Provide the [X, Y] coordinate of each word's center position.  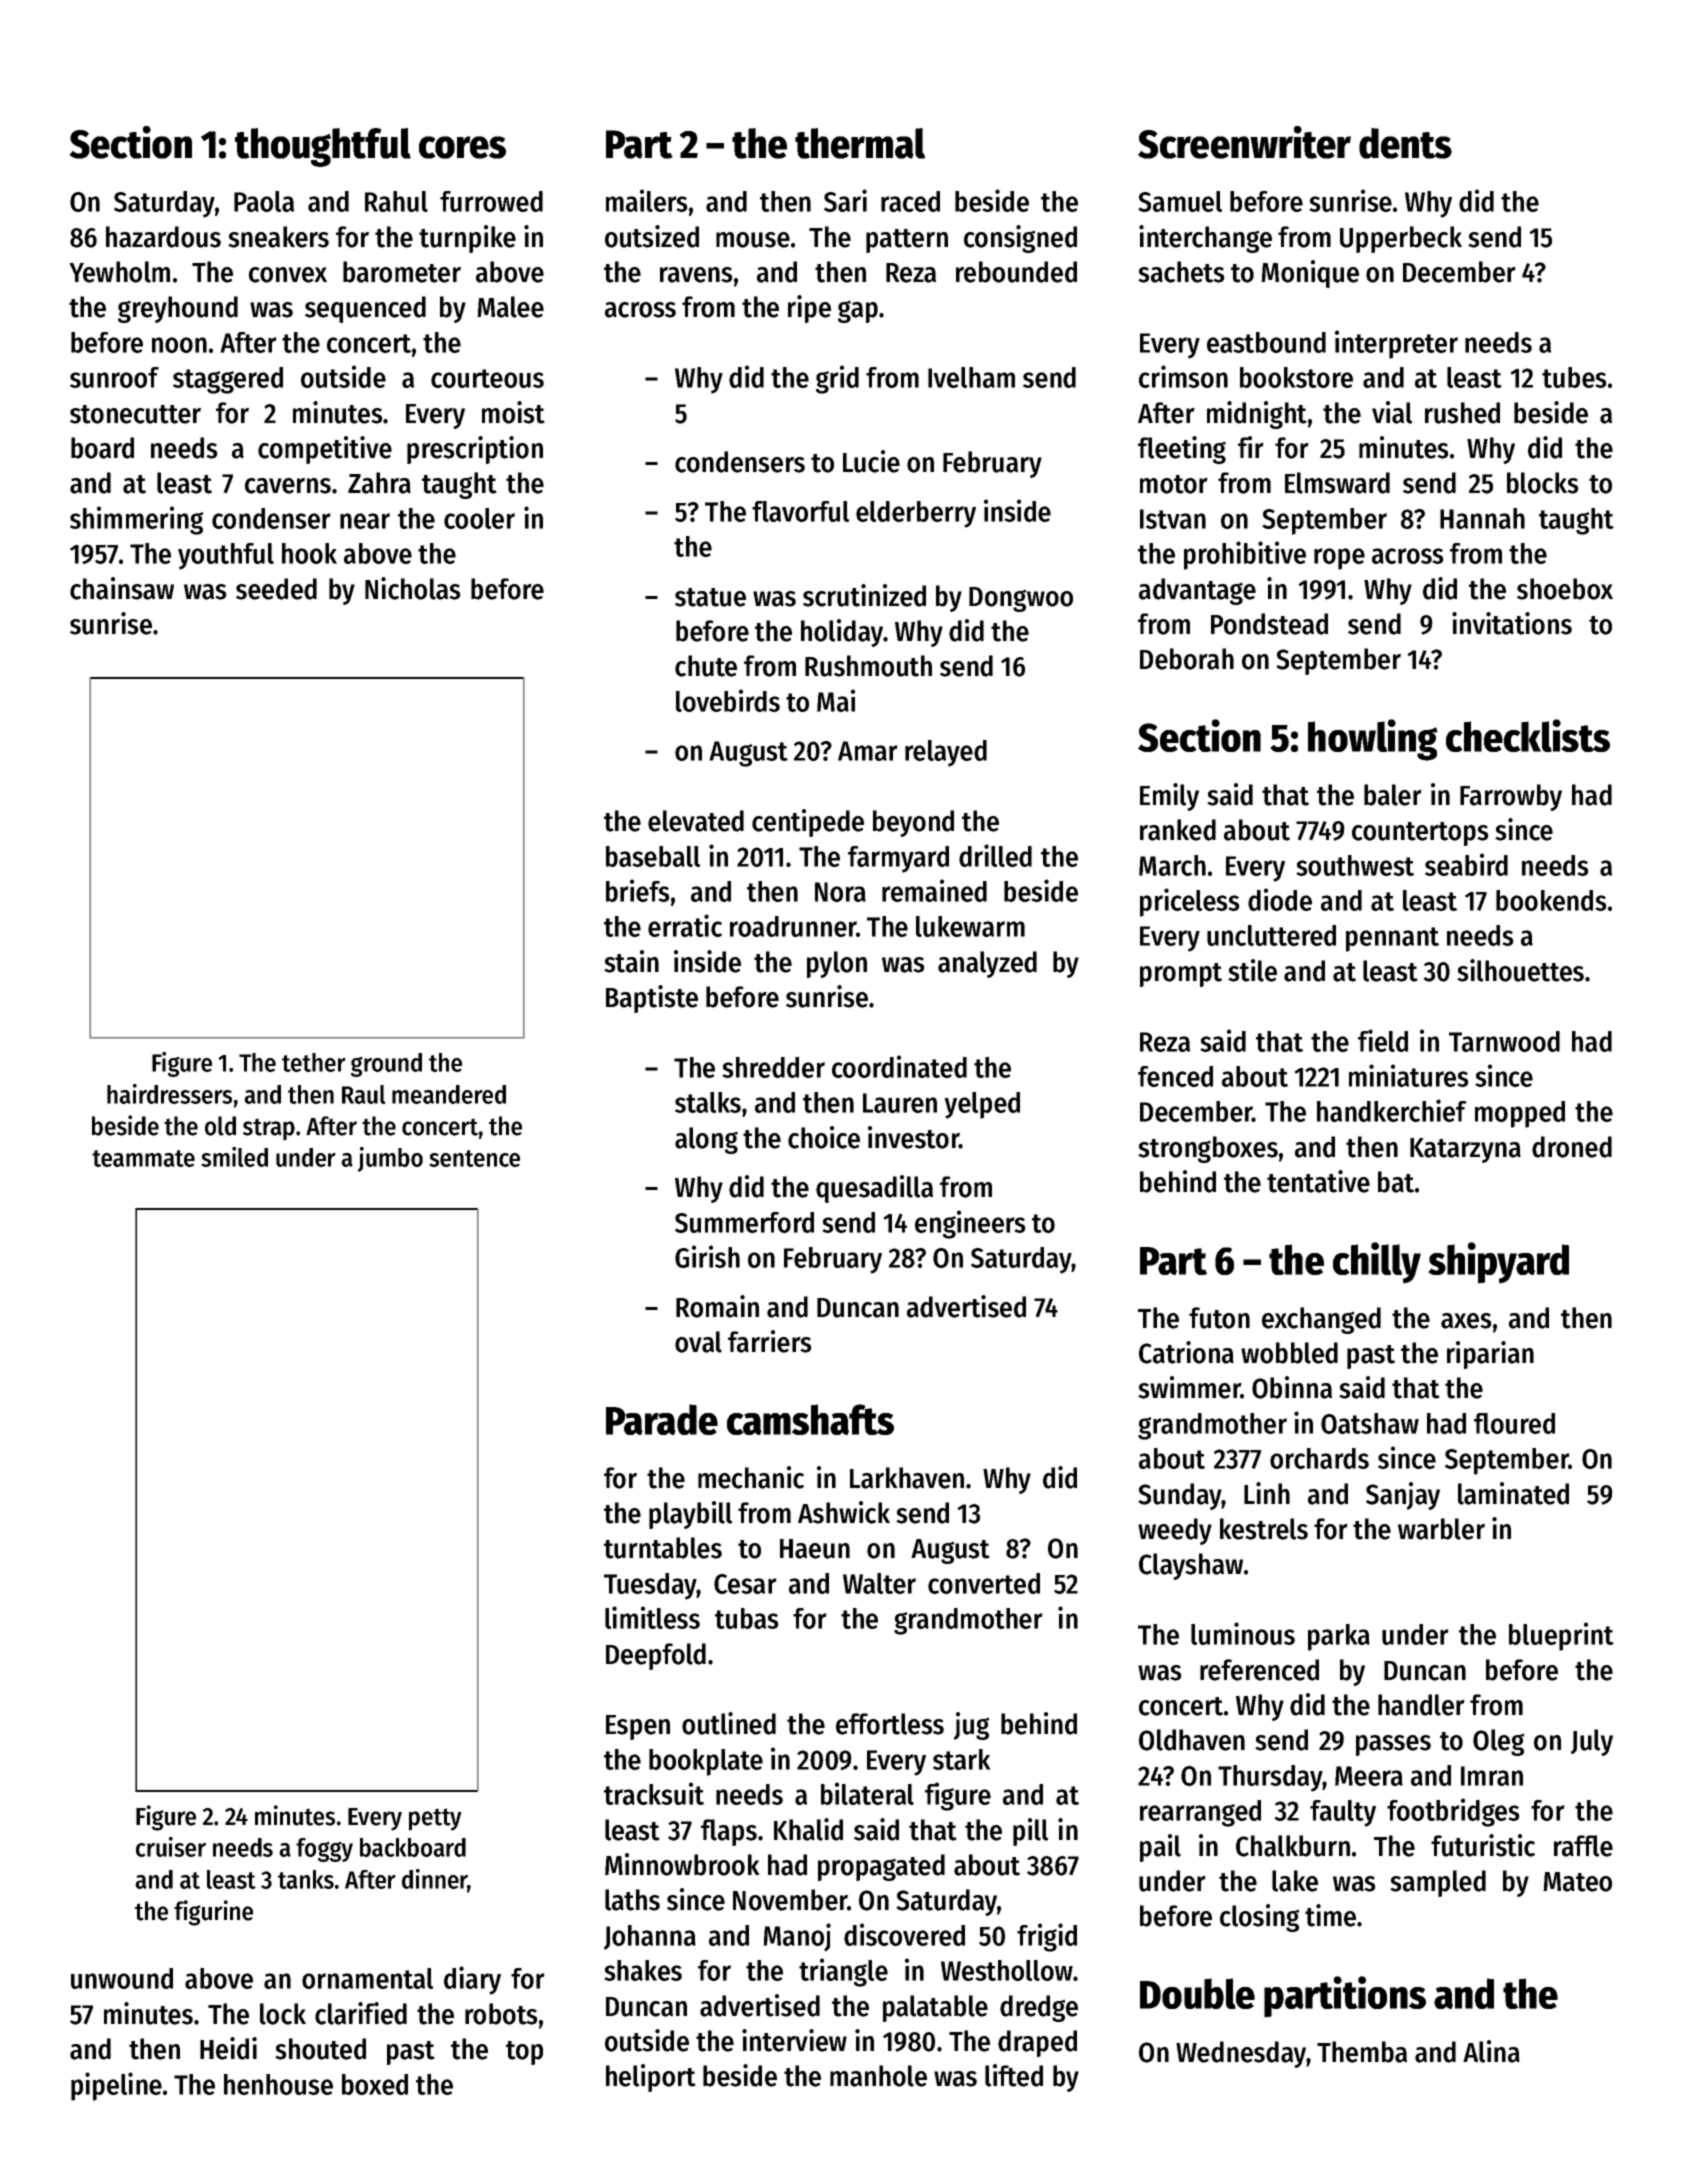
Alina [1491, 2051]
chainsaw [122, 588]
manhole [878, 2076]
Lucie [871, 461]
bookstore [1296, 377]
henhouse [278, 2084]
